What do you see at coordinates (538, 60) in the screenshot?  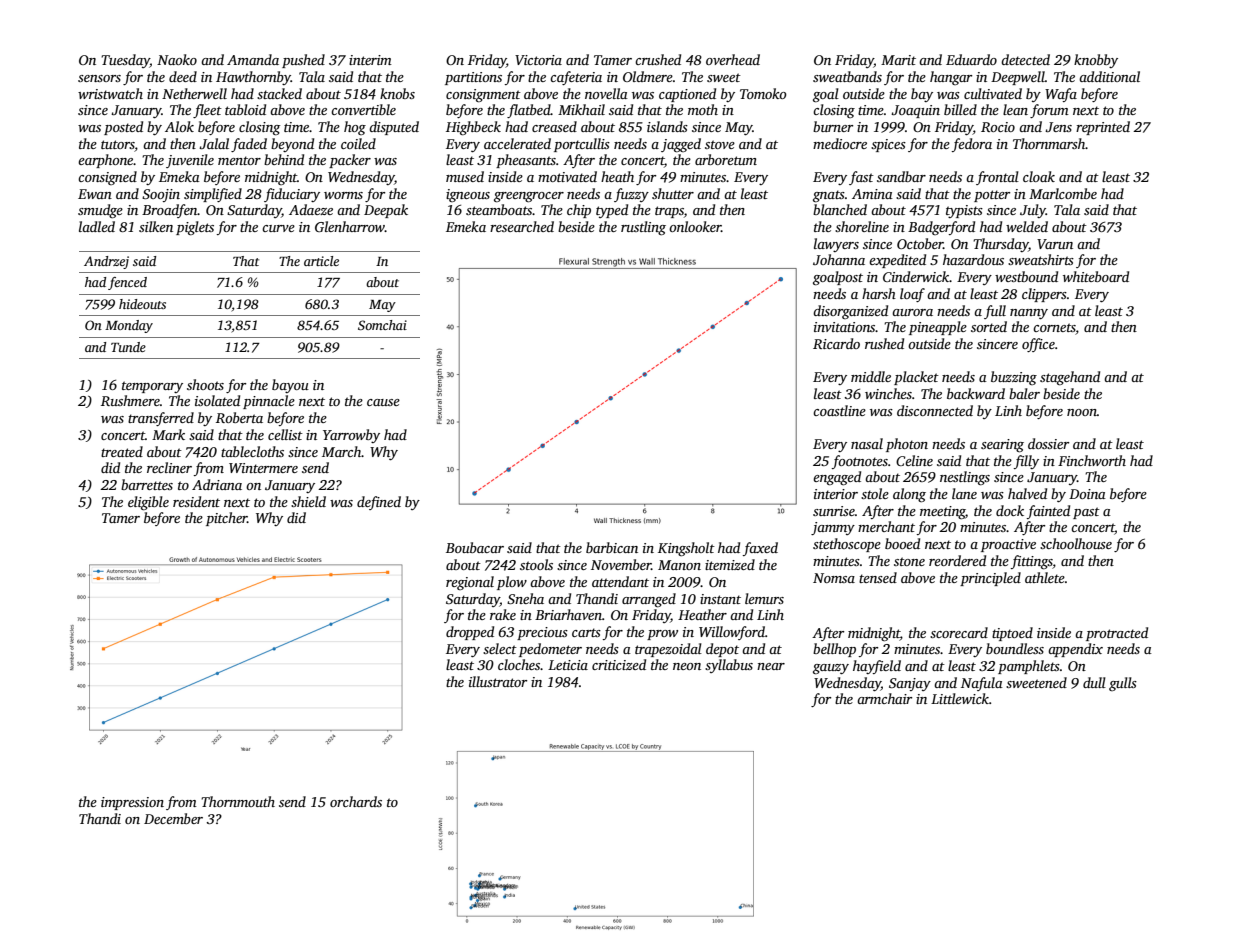 I see `Victoria` at bounding box center [538, 60].
